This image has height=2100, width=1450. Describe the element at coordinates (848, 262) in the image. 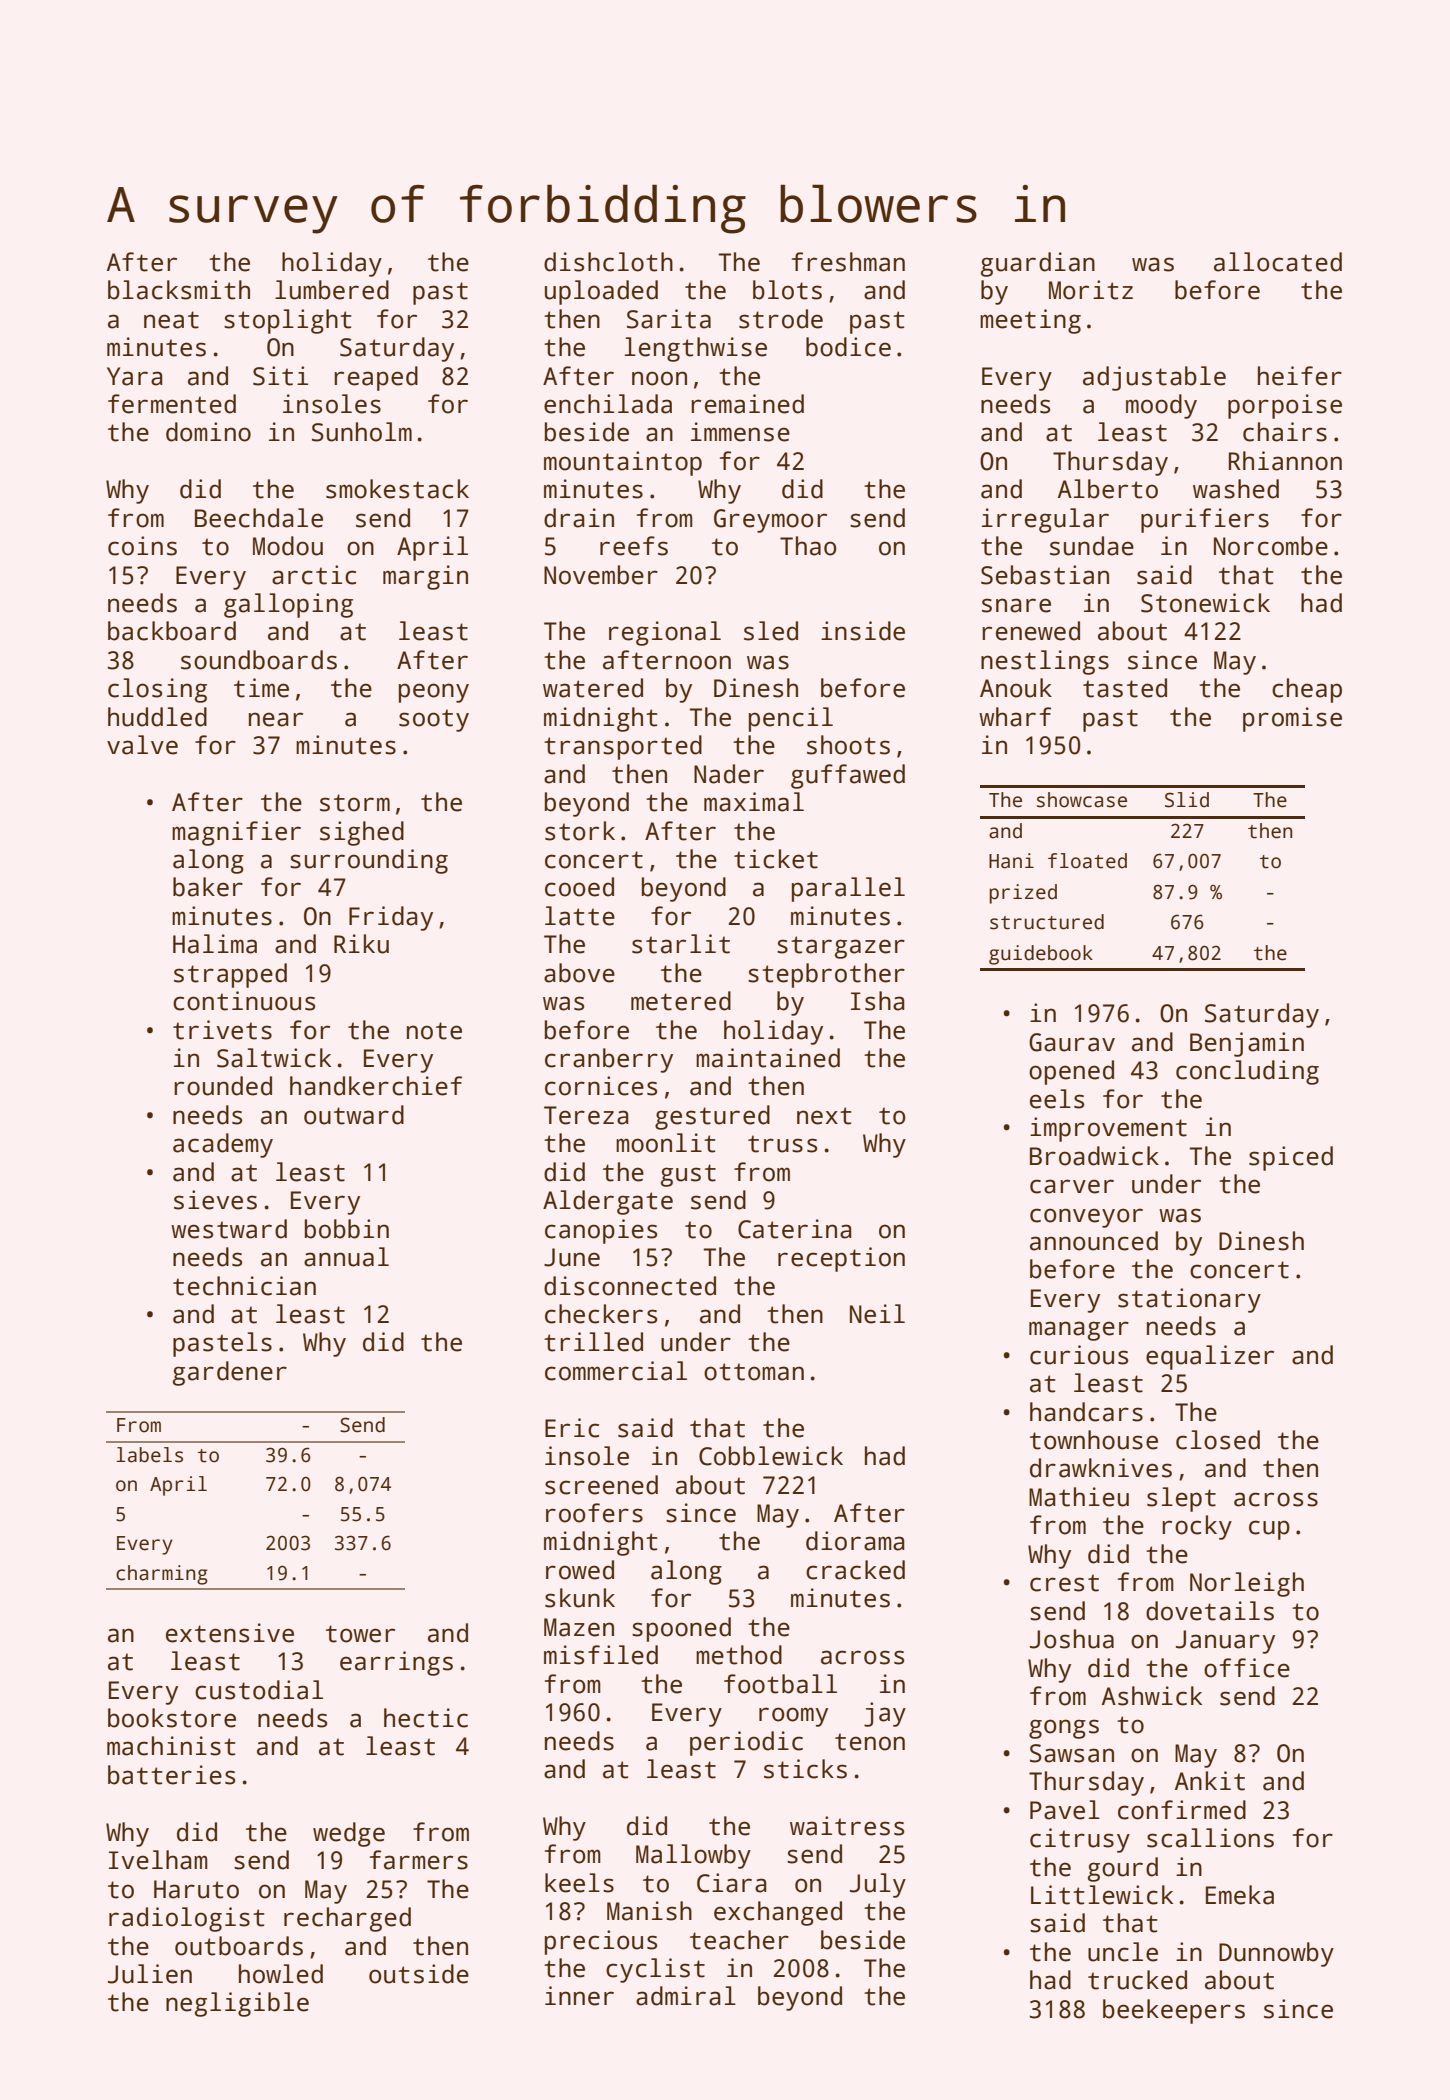

I see `freshman` at that location.
